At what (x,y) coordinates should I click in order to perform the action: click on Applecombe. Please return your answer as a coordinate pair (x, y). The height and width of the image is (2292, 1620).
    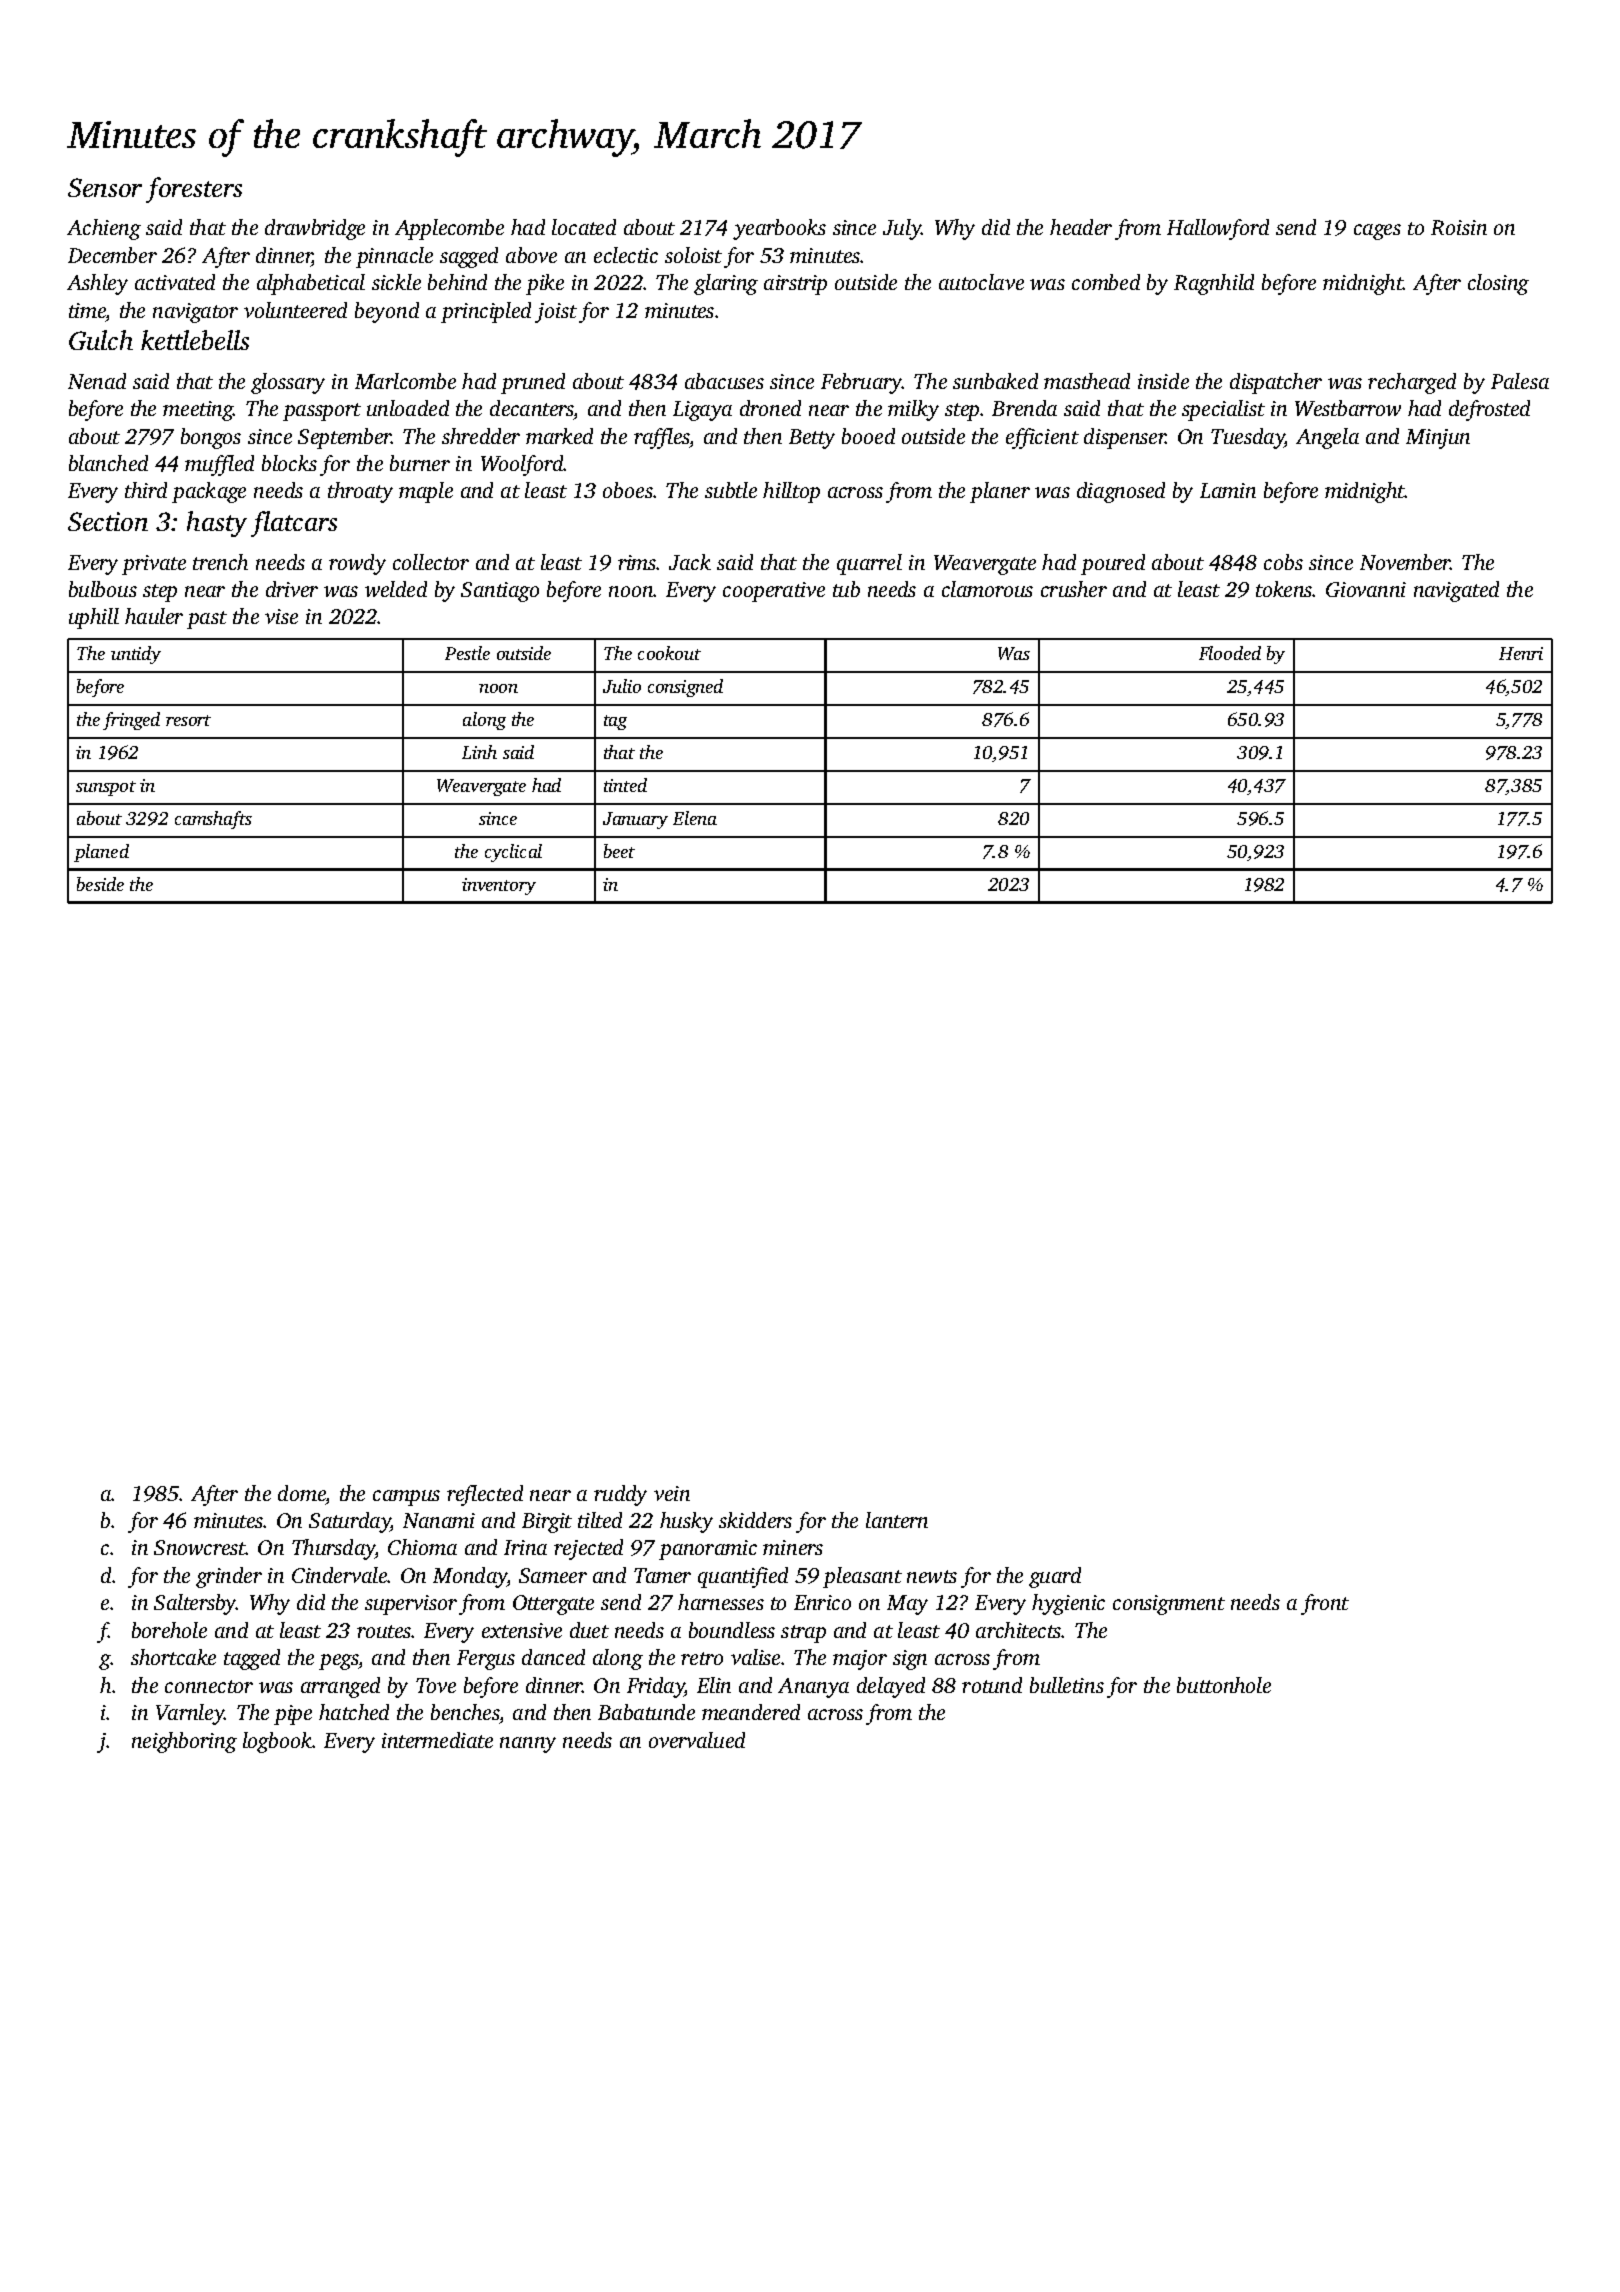
    Looking at the image, I should click on (449, 229).
